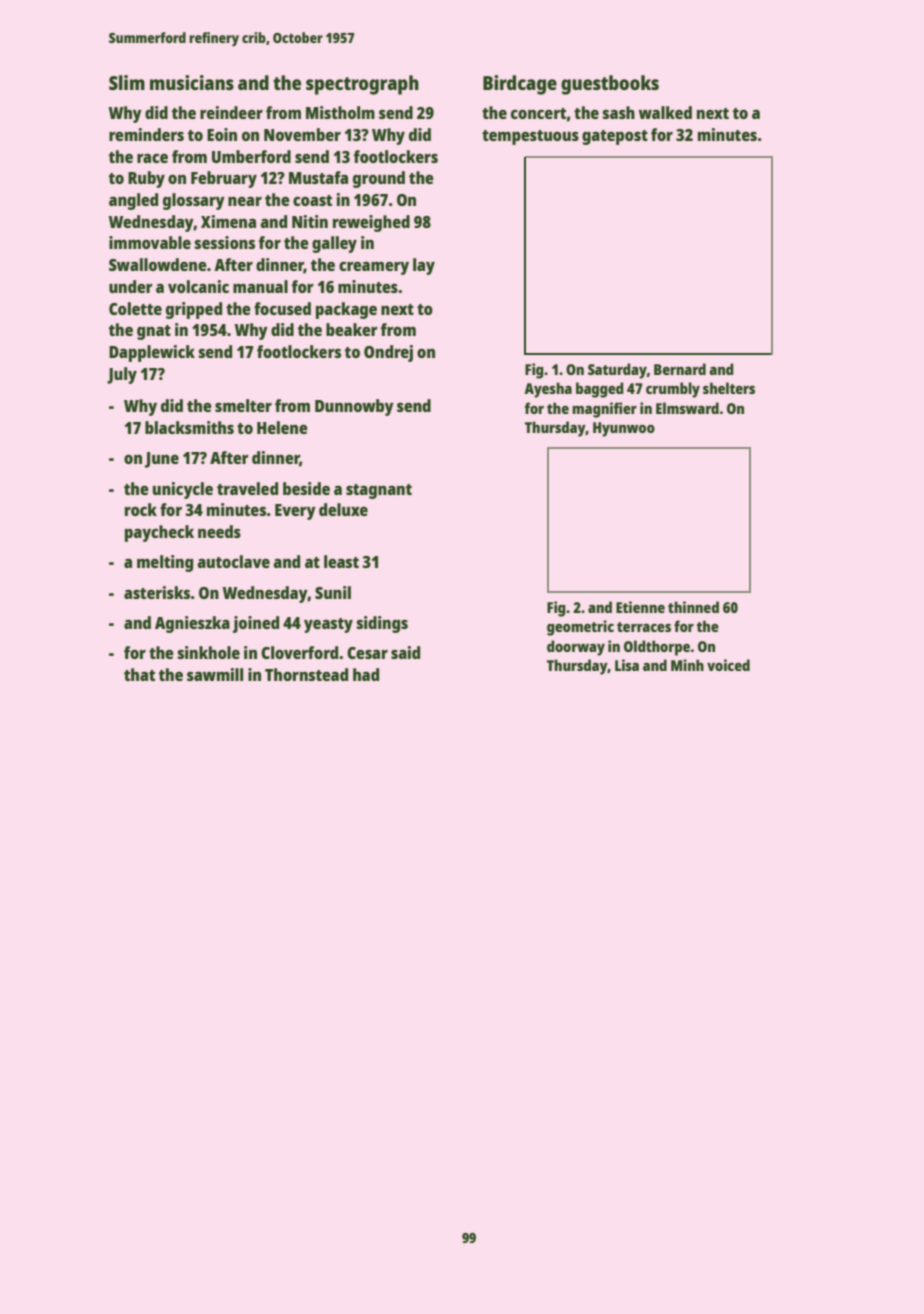 The height and width of the document is (1314, 924). I want to click on sinkhole, so click(208, 652).
